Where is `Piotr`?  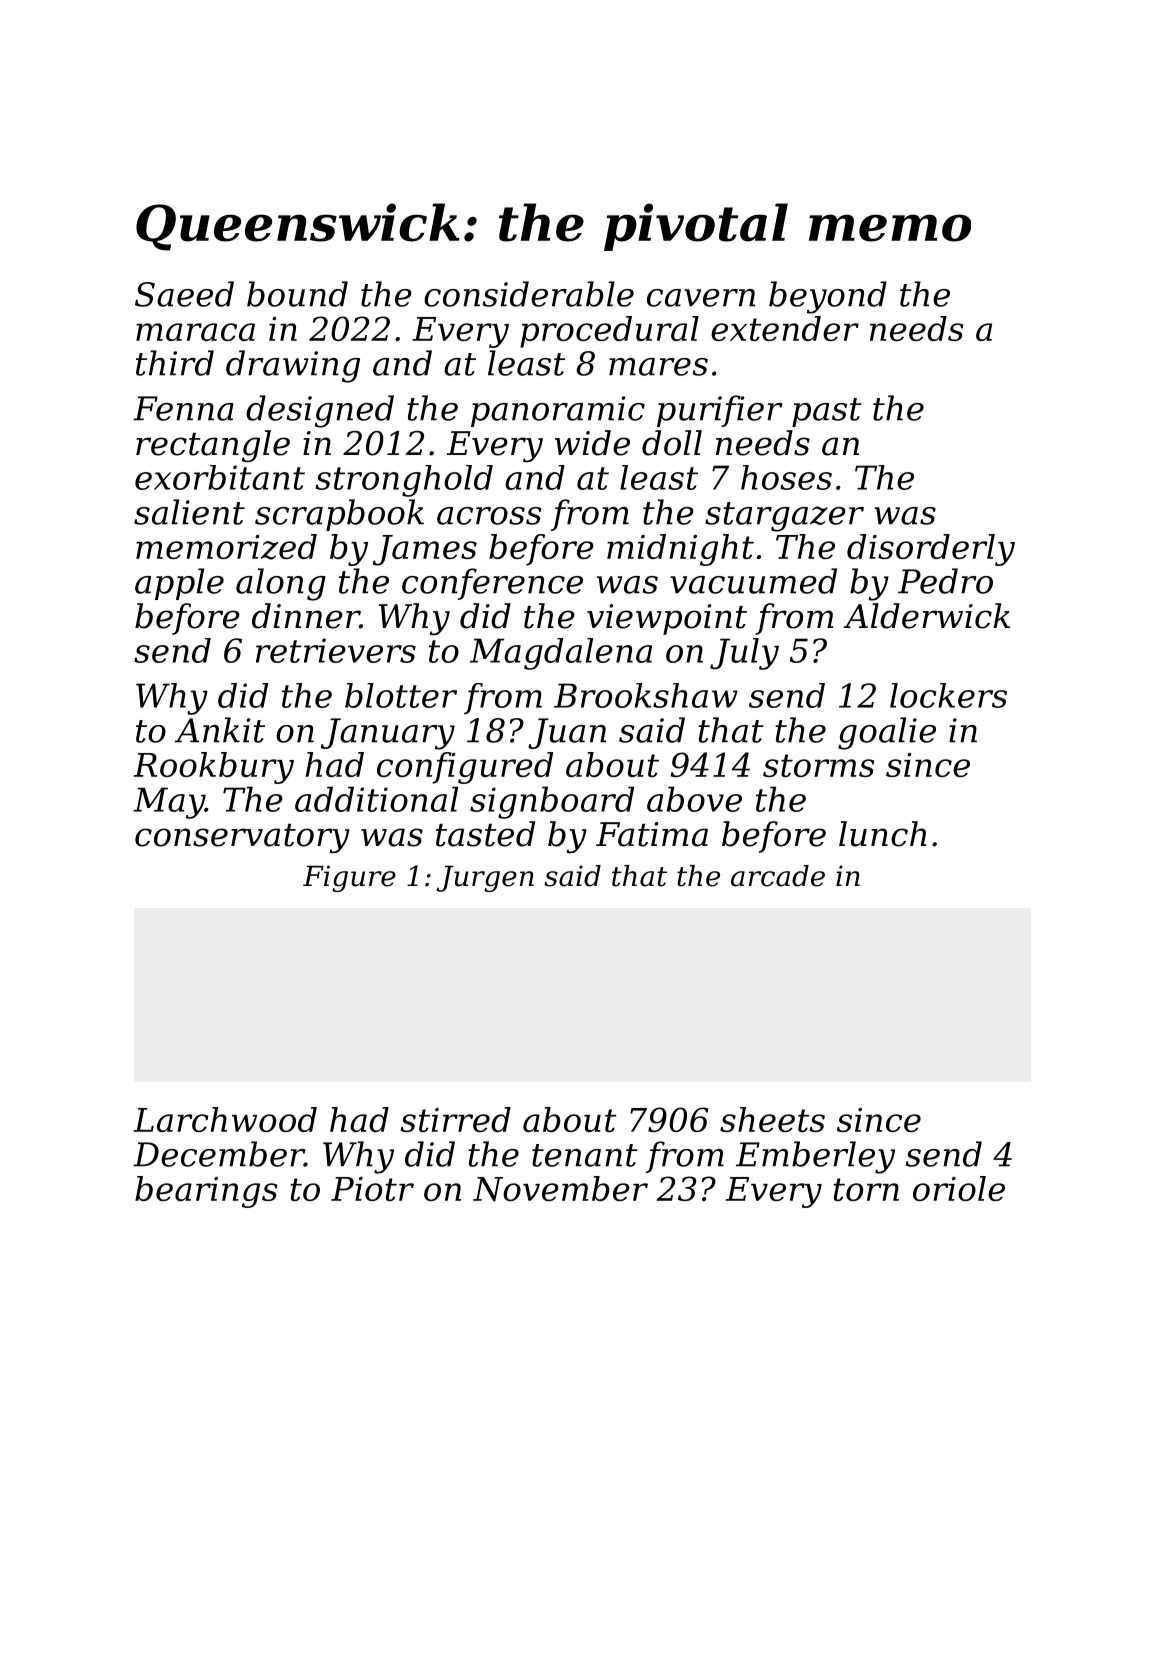 Piotr is located at coordinates (372, 1189).
